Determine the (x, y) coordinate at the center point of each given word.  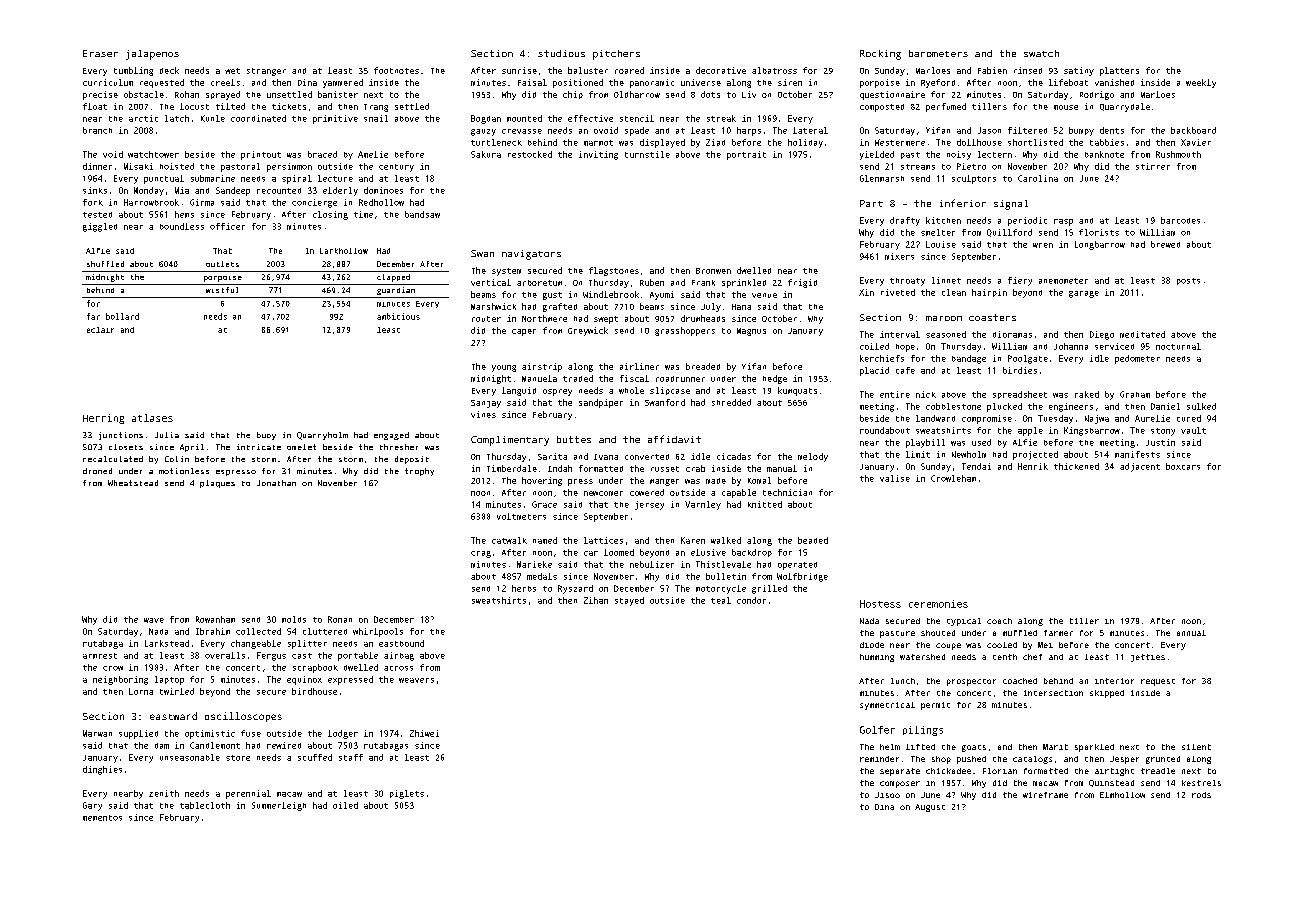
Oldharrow (637, 94)
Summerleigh (279, 806)
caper (524, 332)
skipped (1107, 694)
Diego (1102, 335)
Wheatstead (133, 483)
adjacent (1140, 467)
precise (100, 95)
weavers (416, 680)
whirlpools (378, 632)
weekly (1201, 83)
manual (782, 468)
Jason (989, 130)
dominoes (383, 190)
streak (721, 118)
